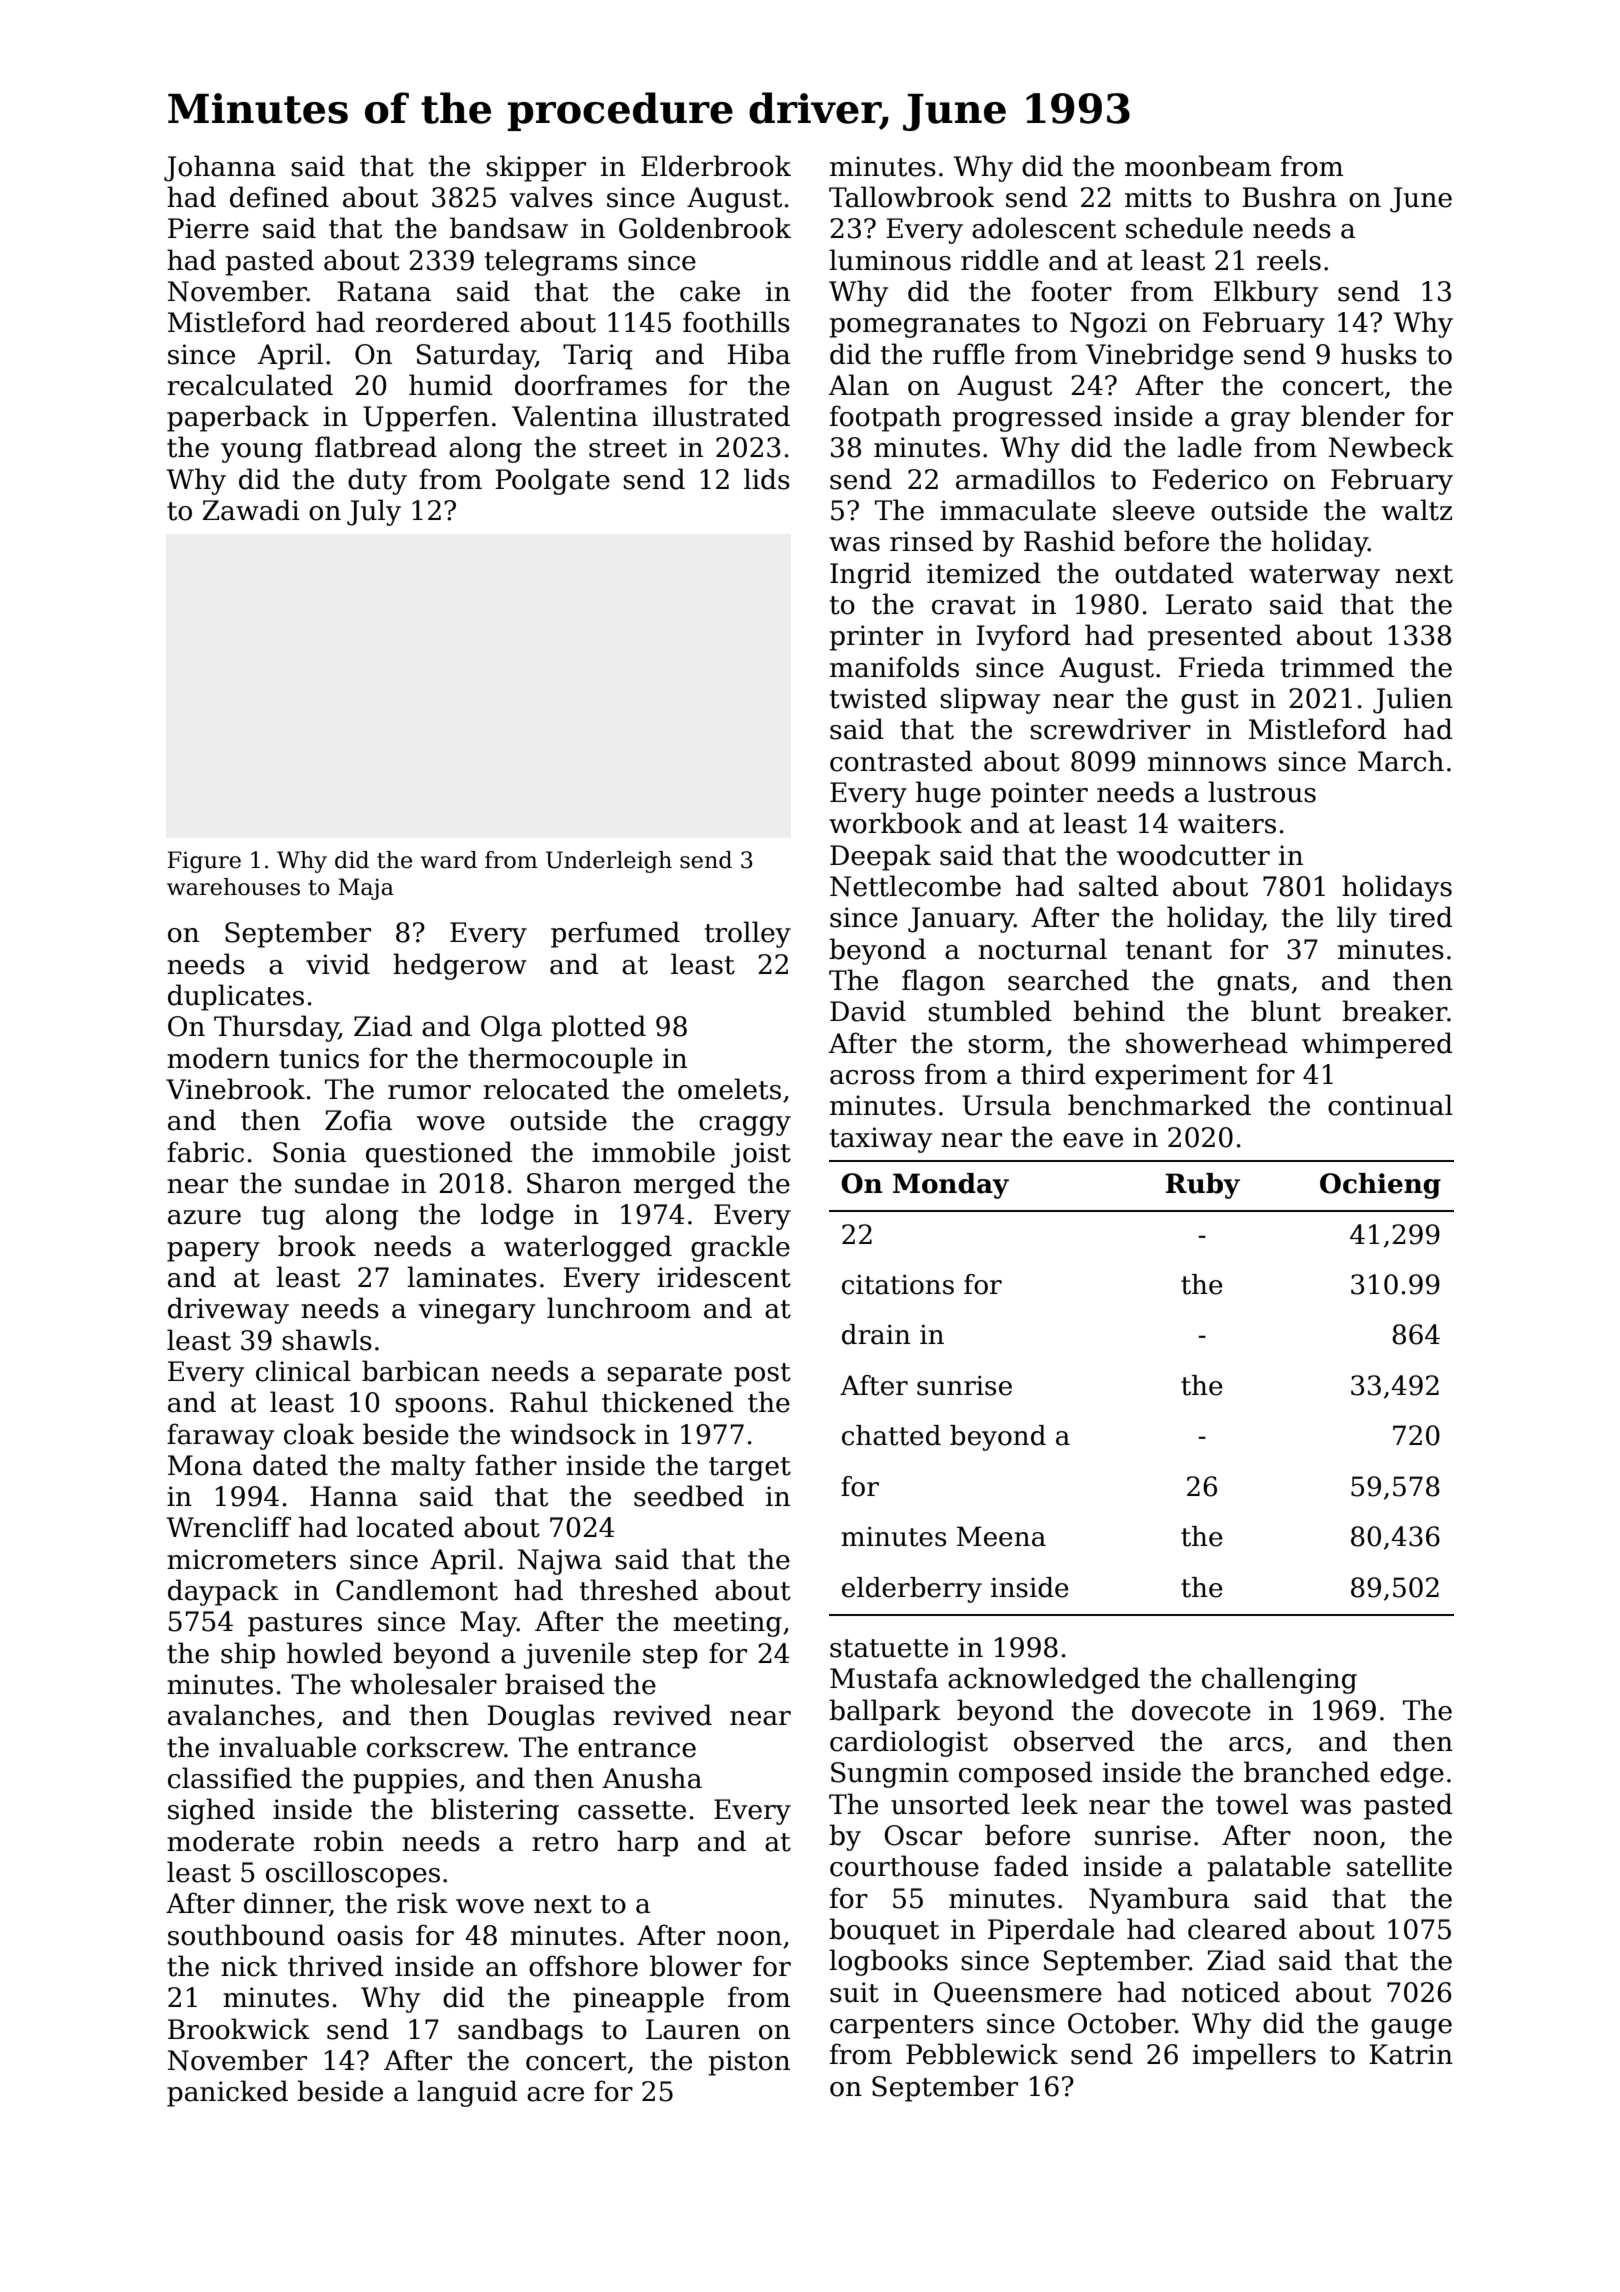  Describe the element at coordinates (536, 168) in the page. I see `skipper` at that location.
